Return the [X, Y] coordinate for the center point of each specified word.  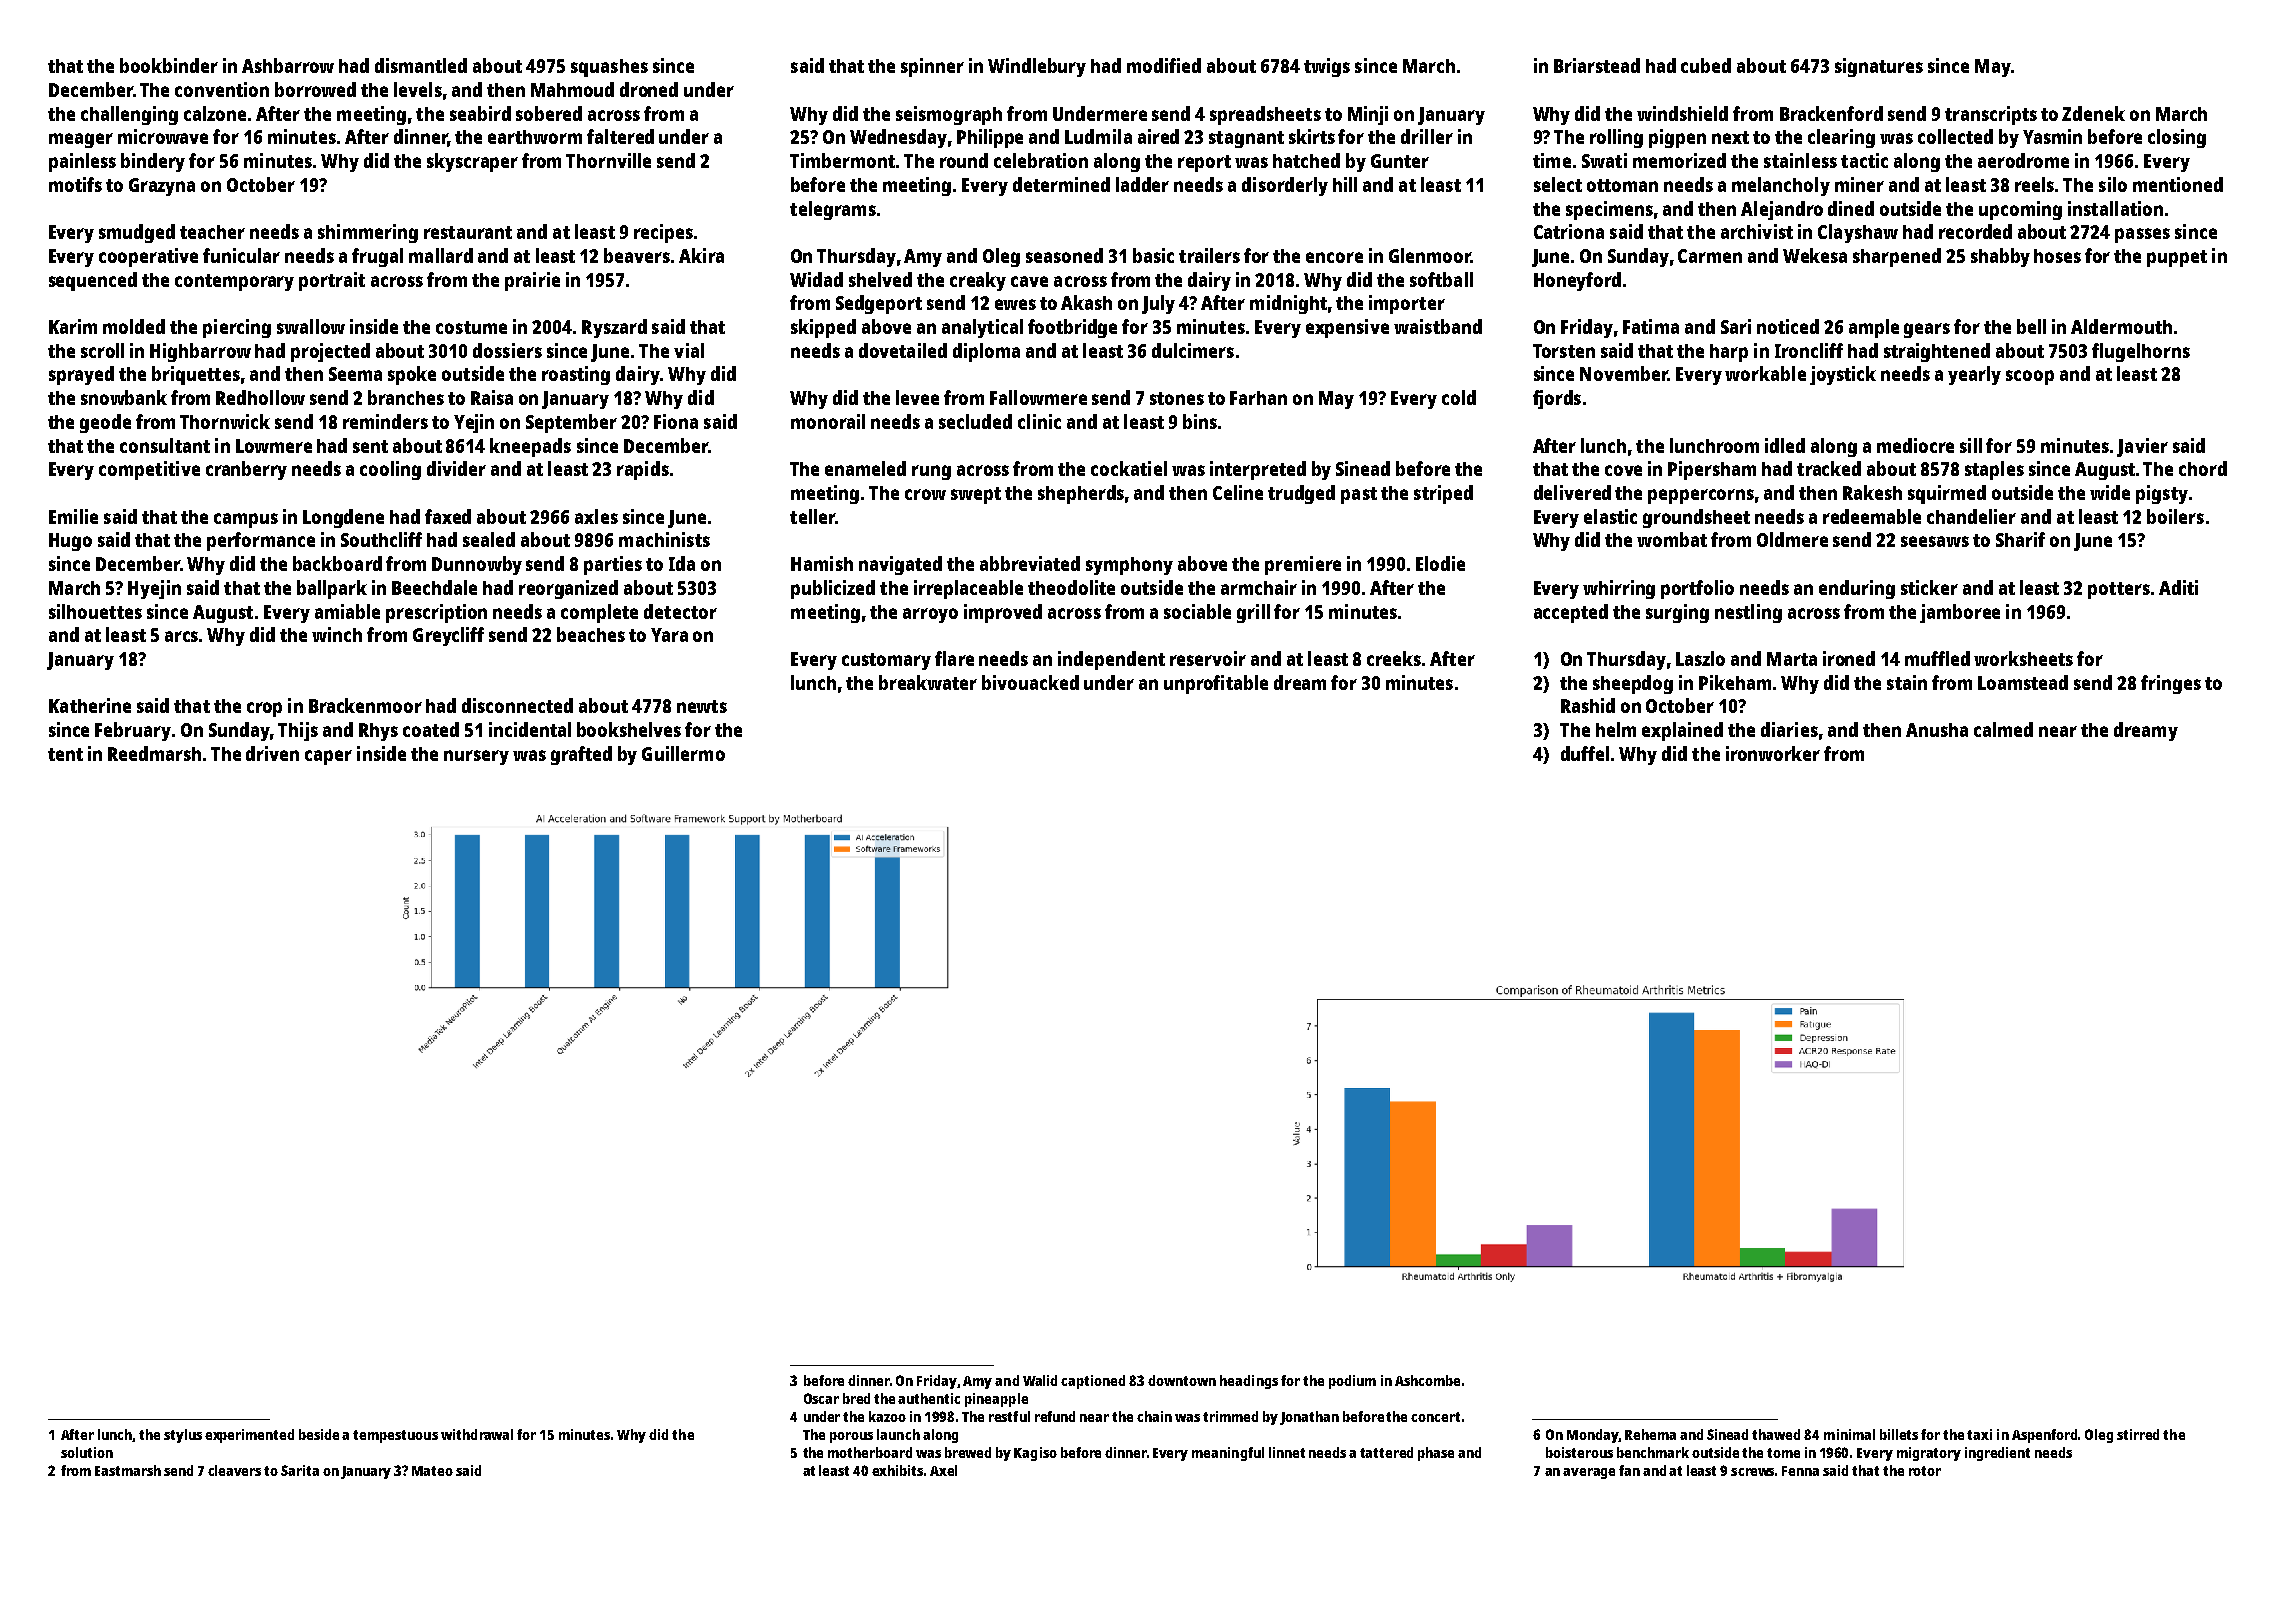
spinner [932, 67]
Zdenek [2093, 113]
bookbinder [169, 65]
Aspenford [2044, 1436]
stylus [183, 1436]
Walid [1040, 1380]
